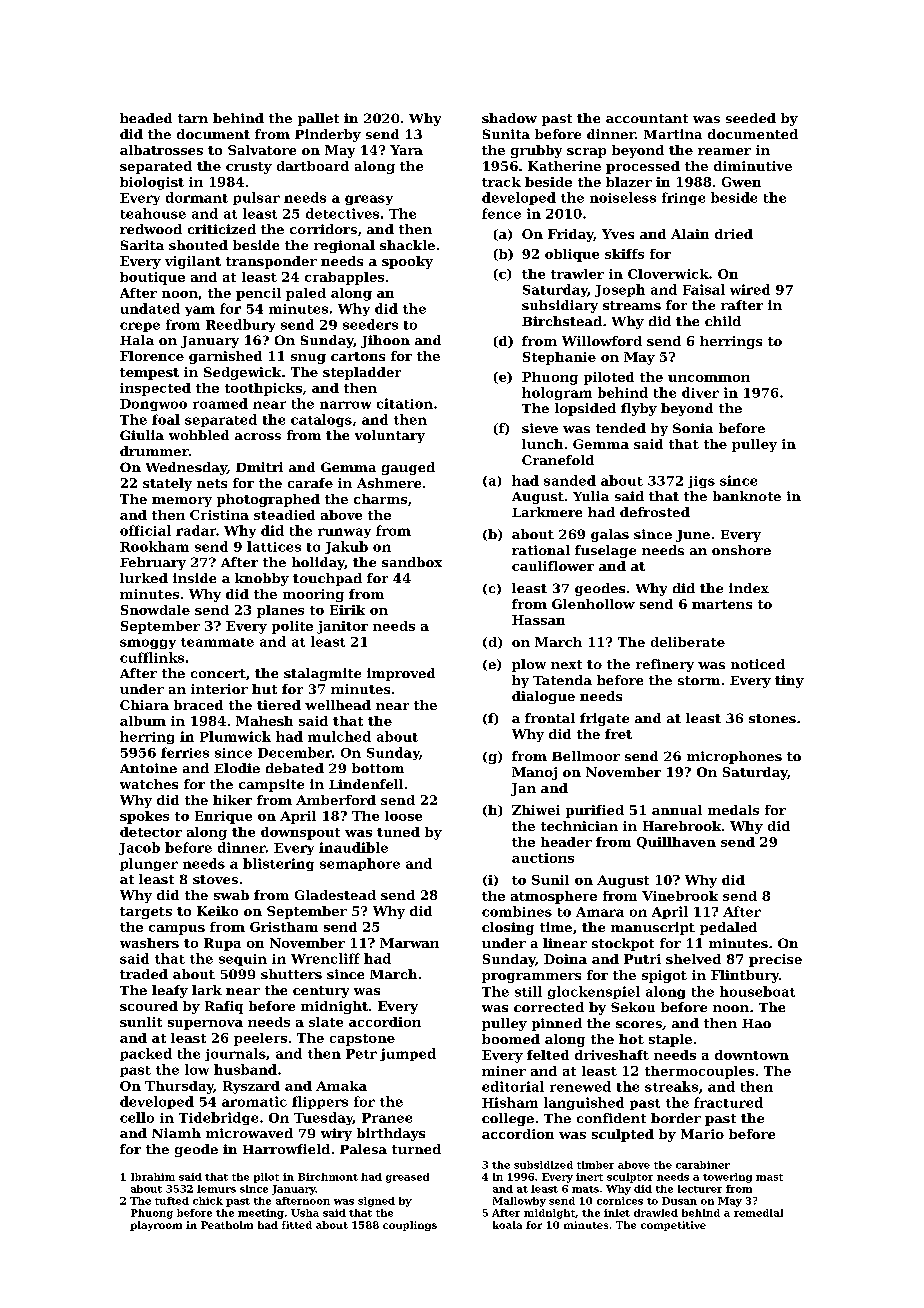  What do you see at coordinates (146, 913) in the screenshot?
I see `targets` at bounding box center [146, 913].
